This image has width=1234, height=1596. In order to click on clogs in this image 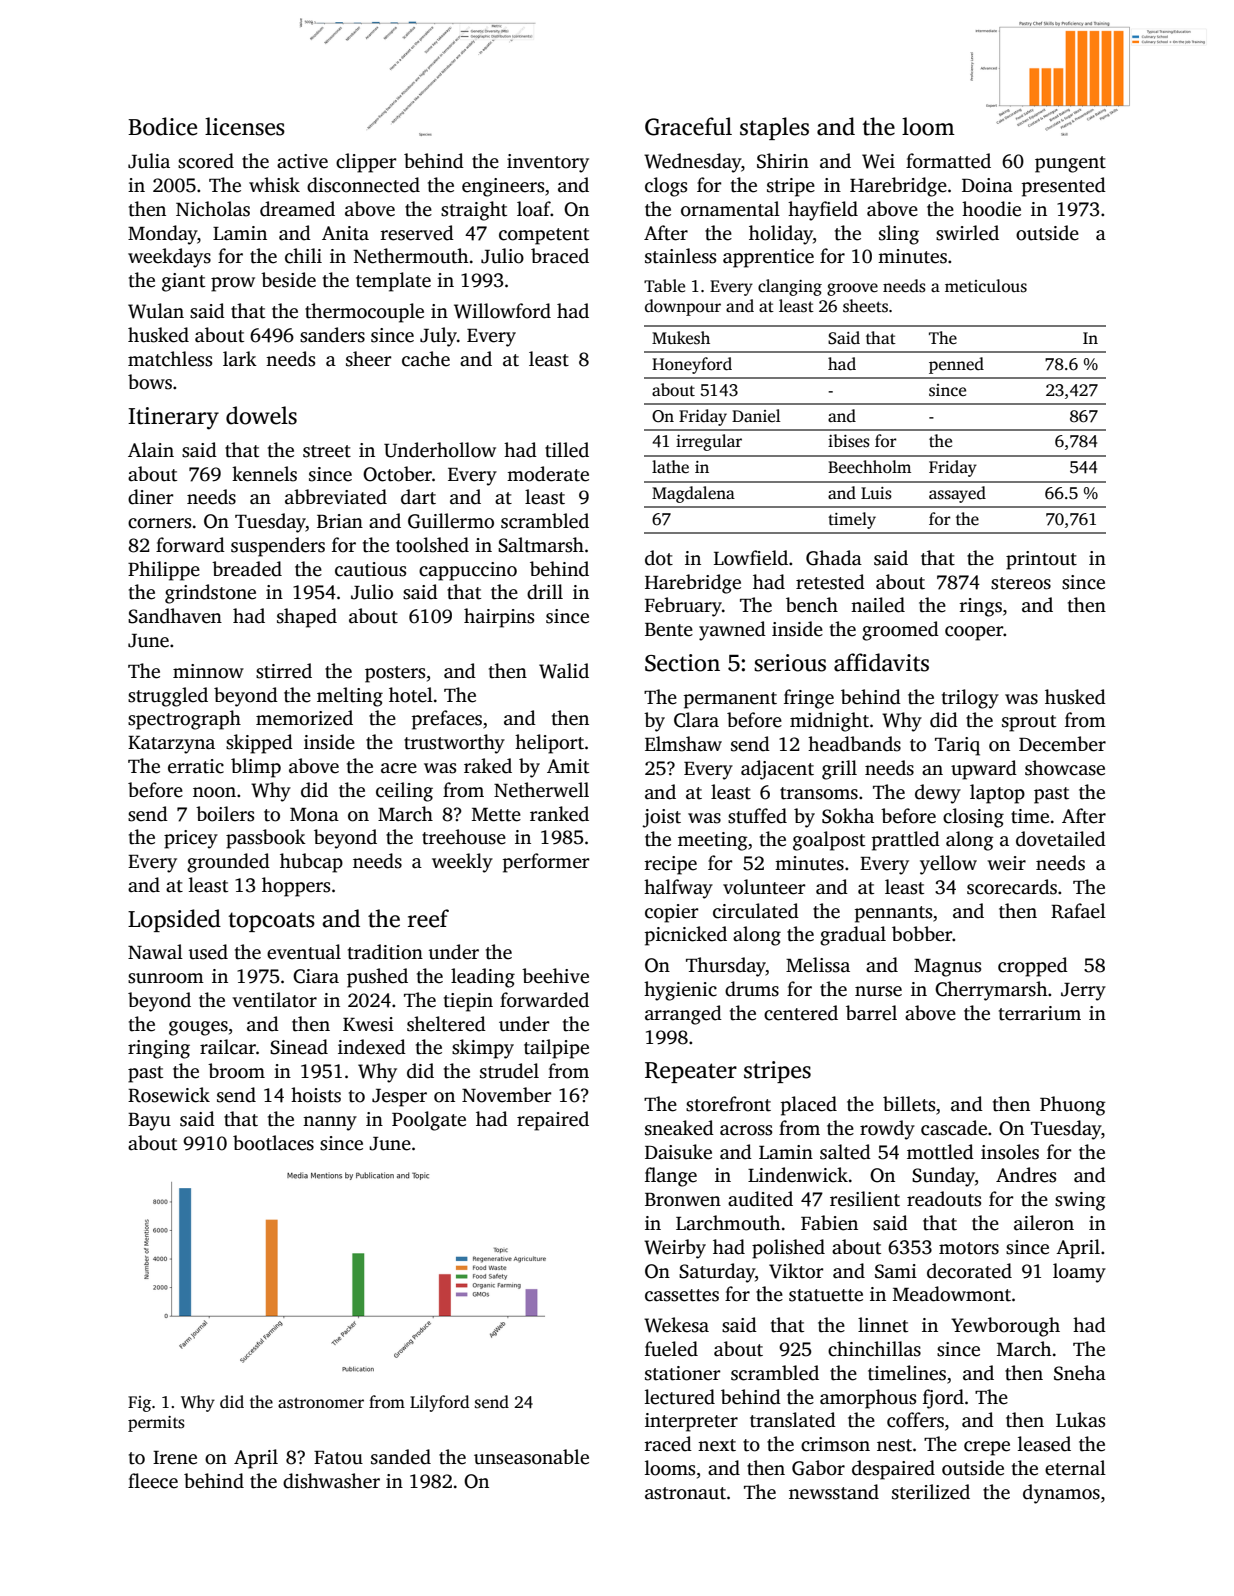, I will do `click(666, 187)`.
